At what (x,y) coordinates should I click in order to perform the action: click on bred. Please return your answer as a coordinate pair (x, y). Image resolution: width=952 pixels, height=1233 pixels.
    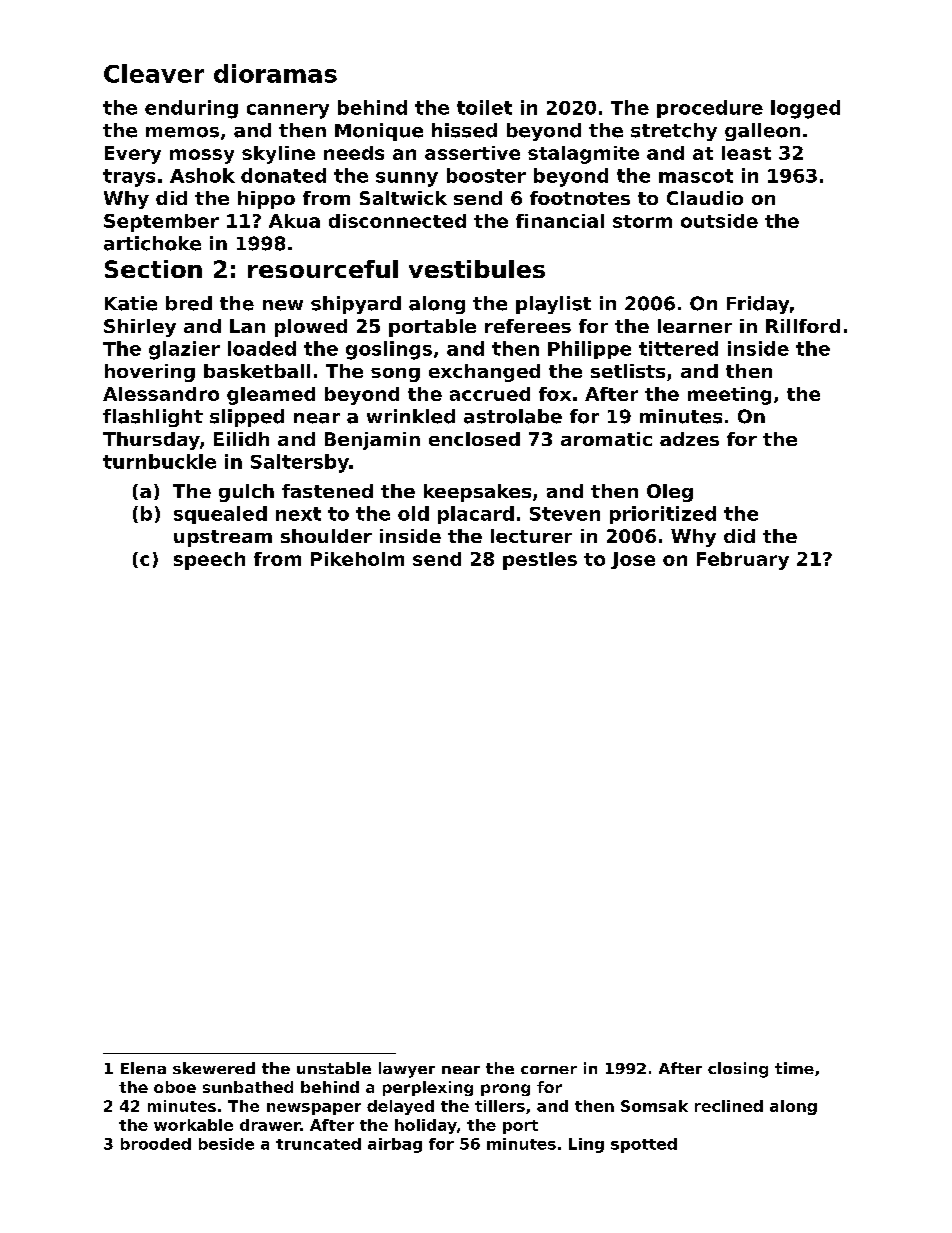
    Looking at the image, I should click on (189, 303).
